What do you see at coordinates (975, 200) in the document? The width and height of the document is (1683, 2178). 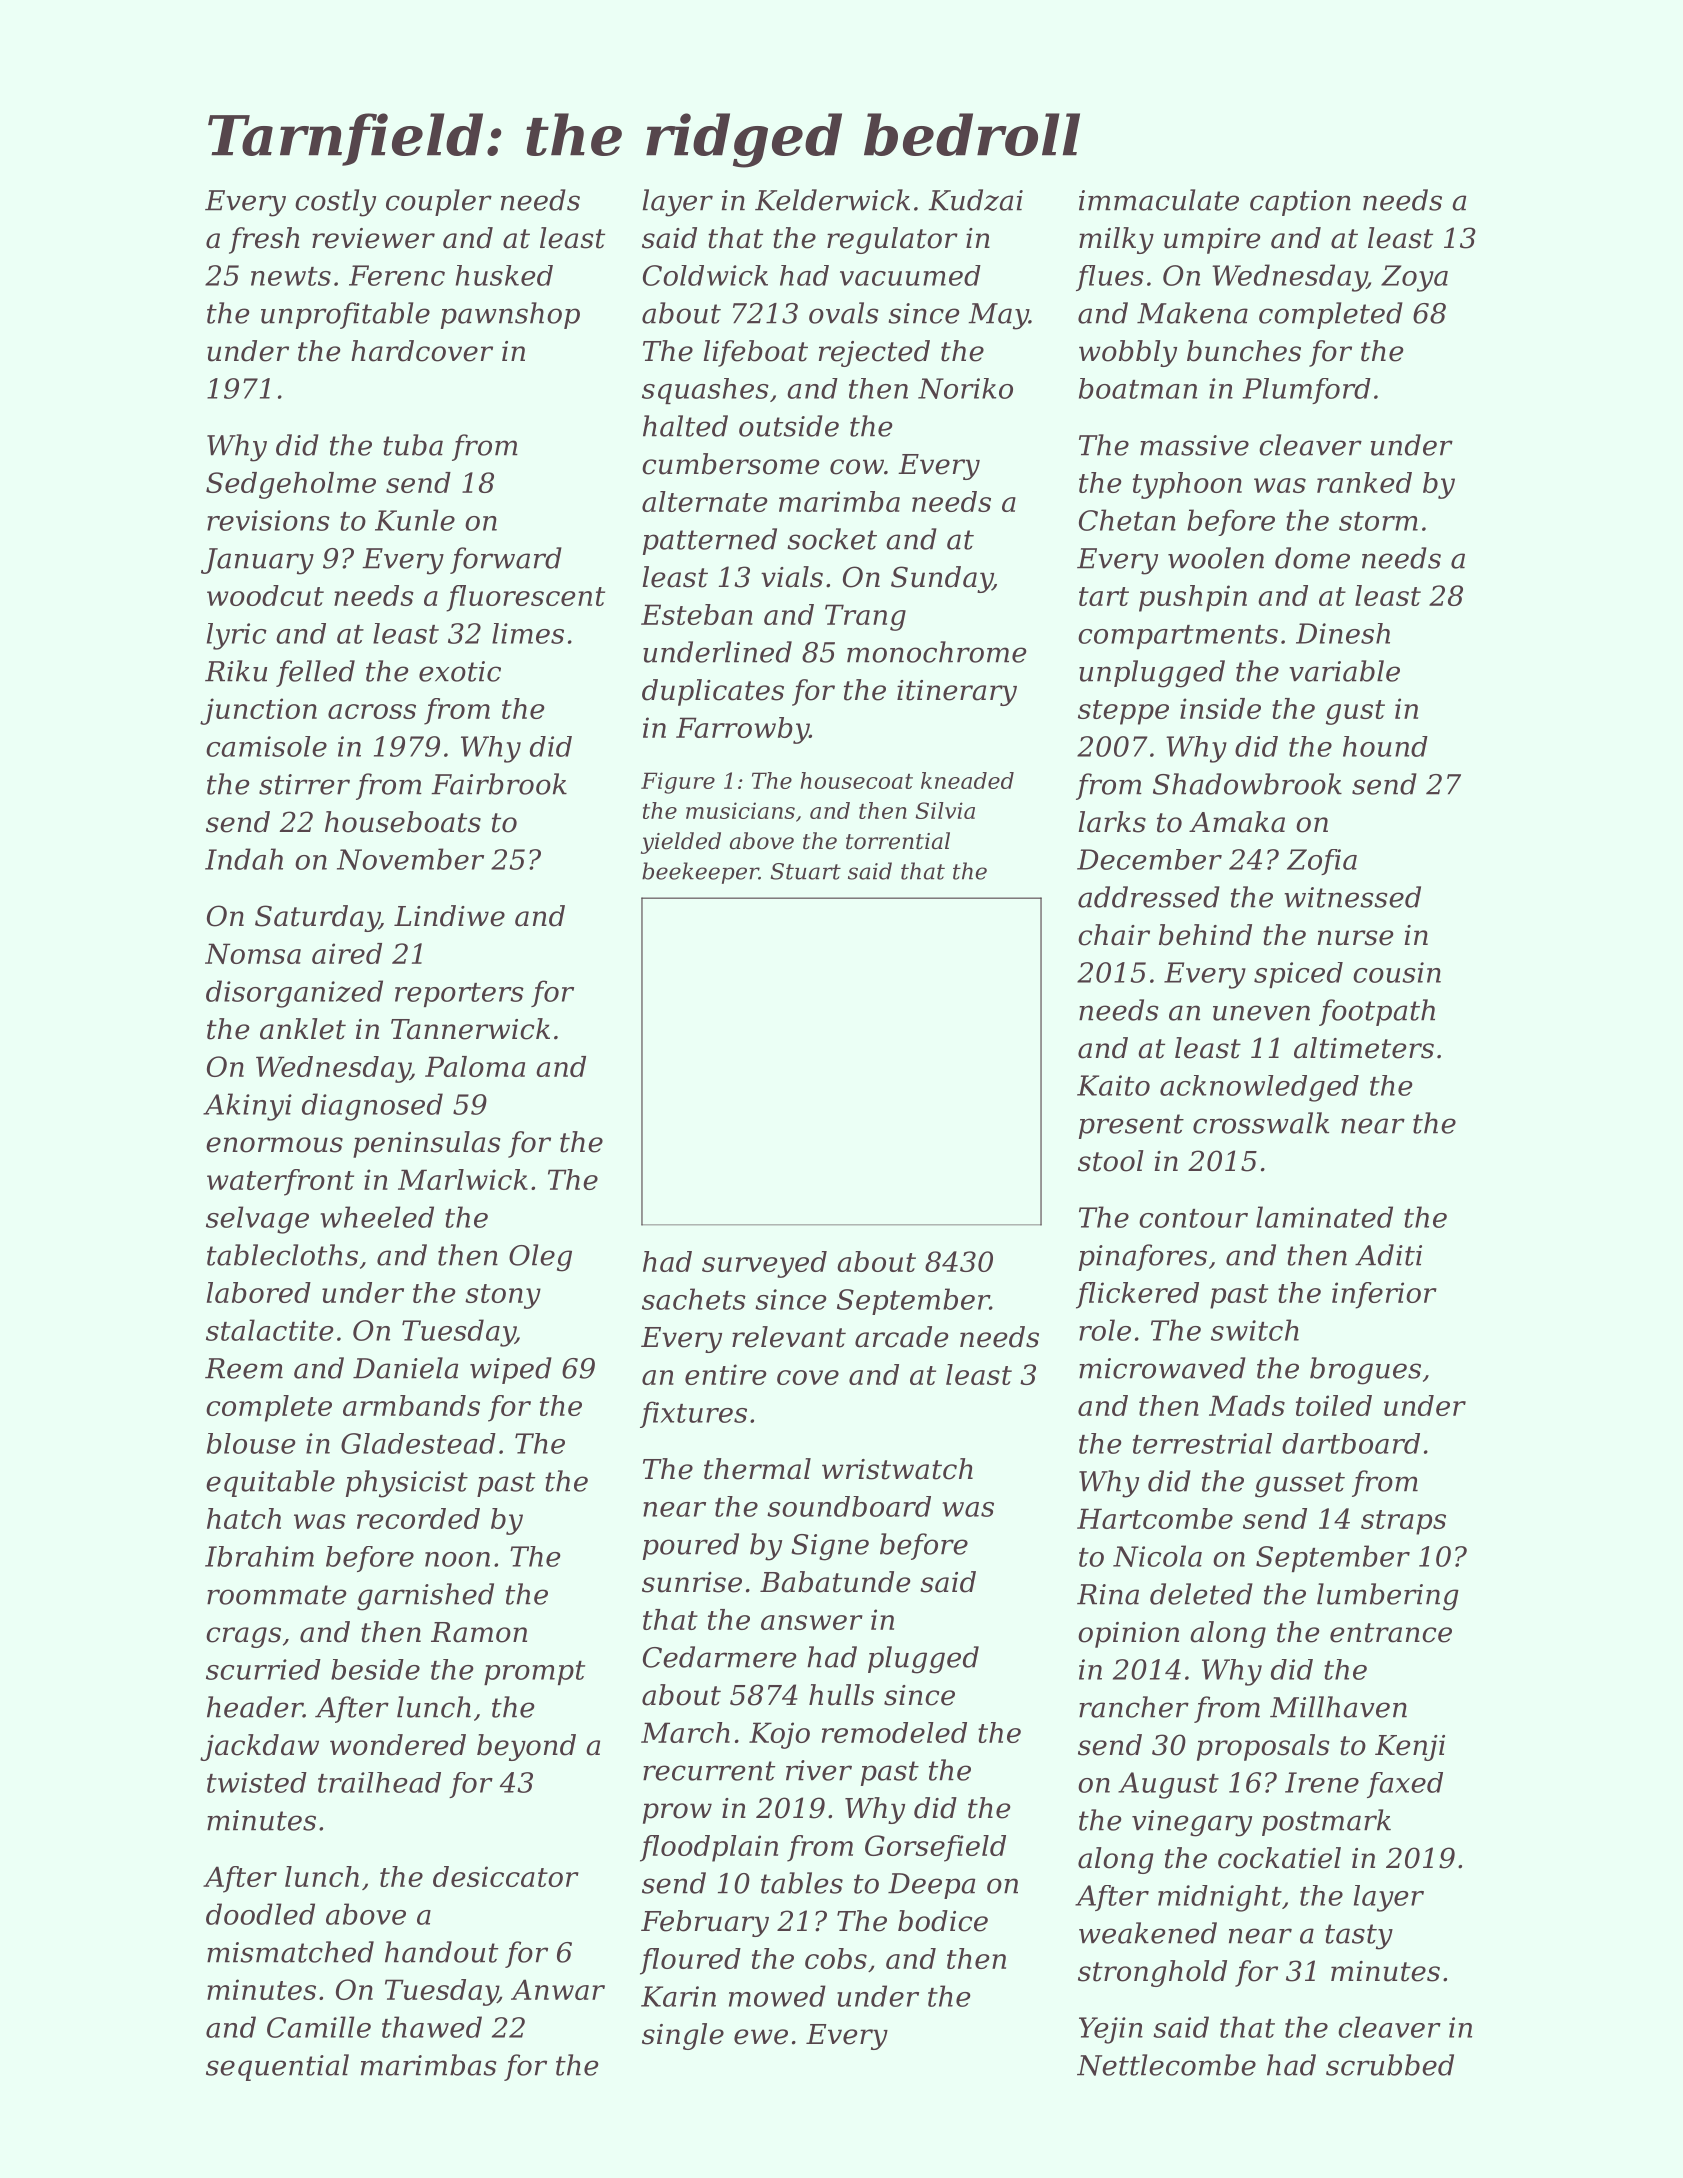 I see `Kudzai` at bounding box center [975, 200].
